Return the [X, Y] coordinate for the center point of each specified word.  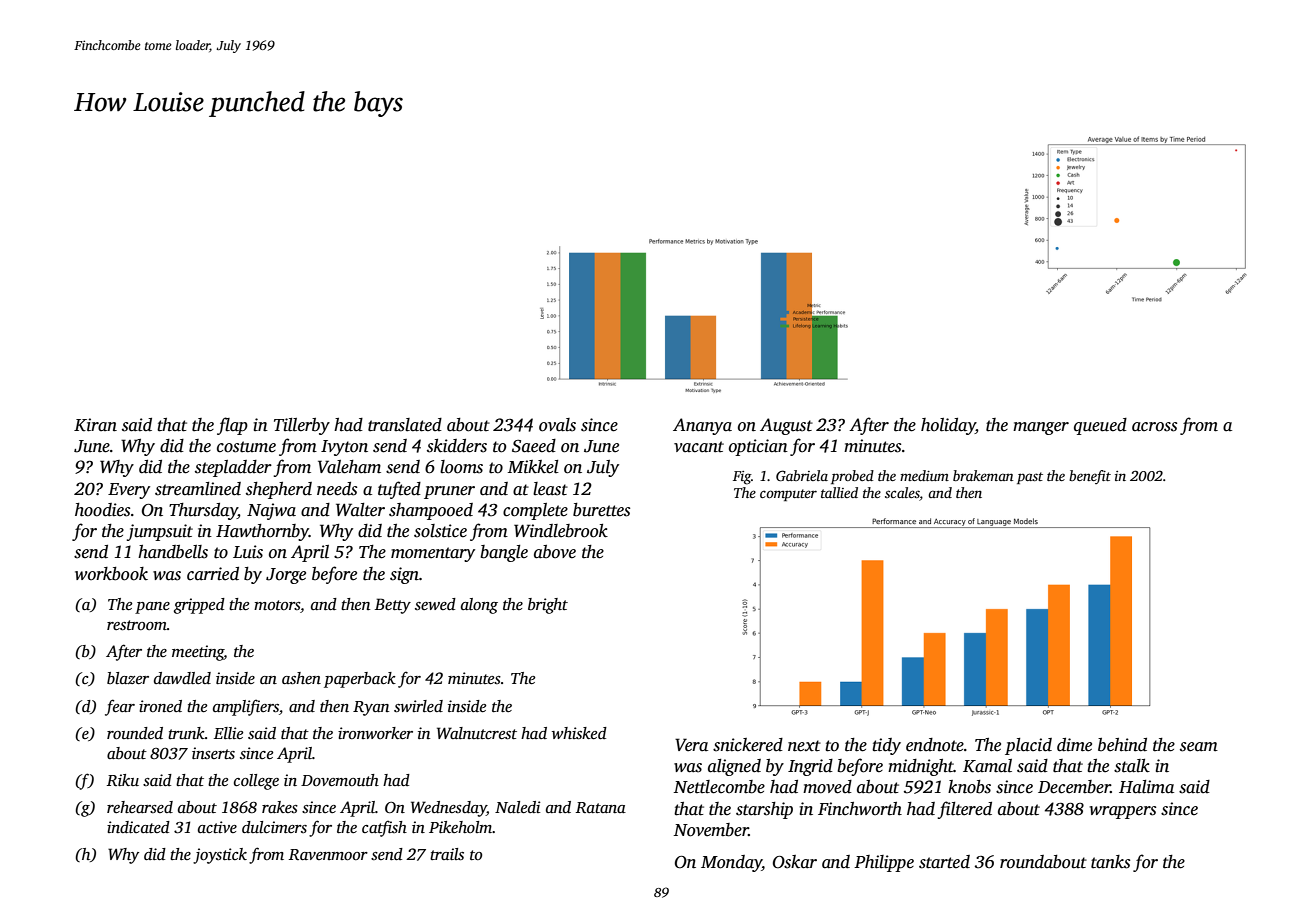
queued [1100, 426]
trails [447, 854]
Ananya [702, 426]
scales [902, 494]
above [555, 552]
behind [1122, 745]
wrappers [1122, 812]
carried [213, 574]
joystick [220, 856]
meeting [198, 653]
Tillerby [302, 426]
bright [548, 606]
